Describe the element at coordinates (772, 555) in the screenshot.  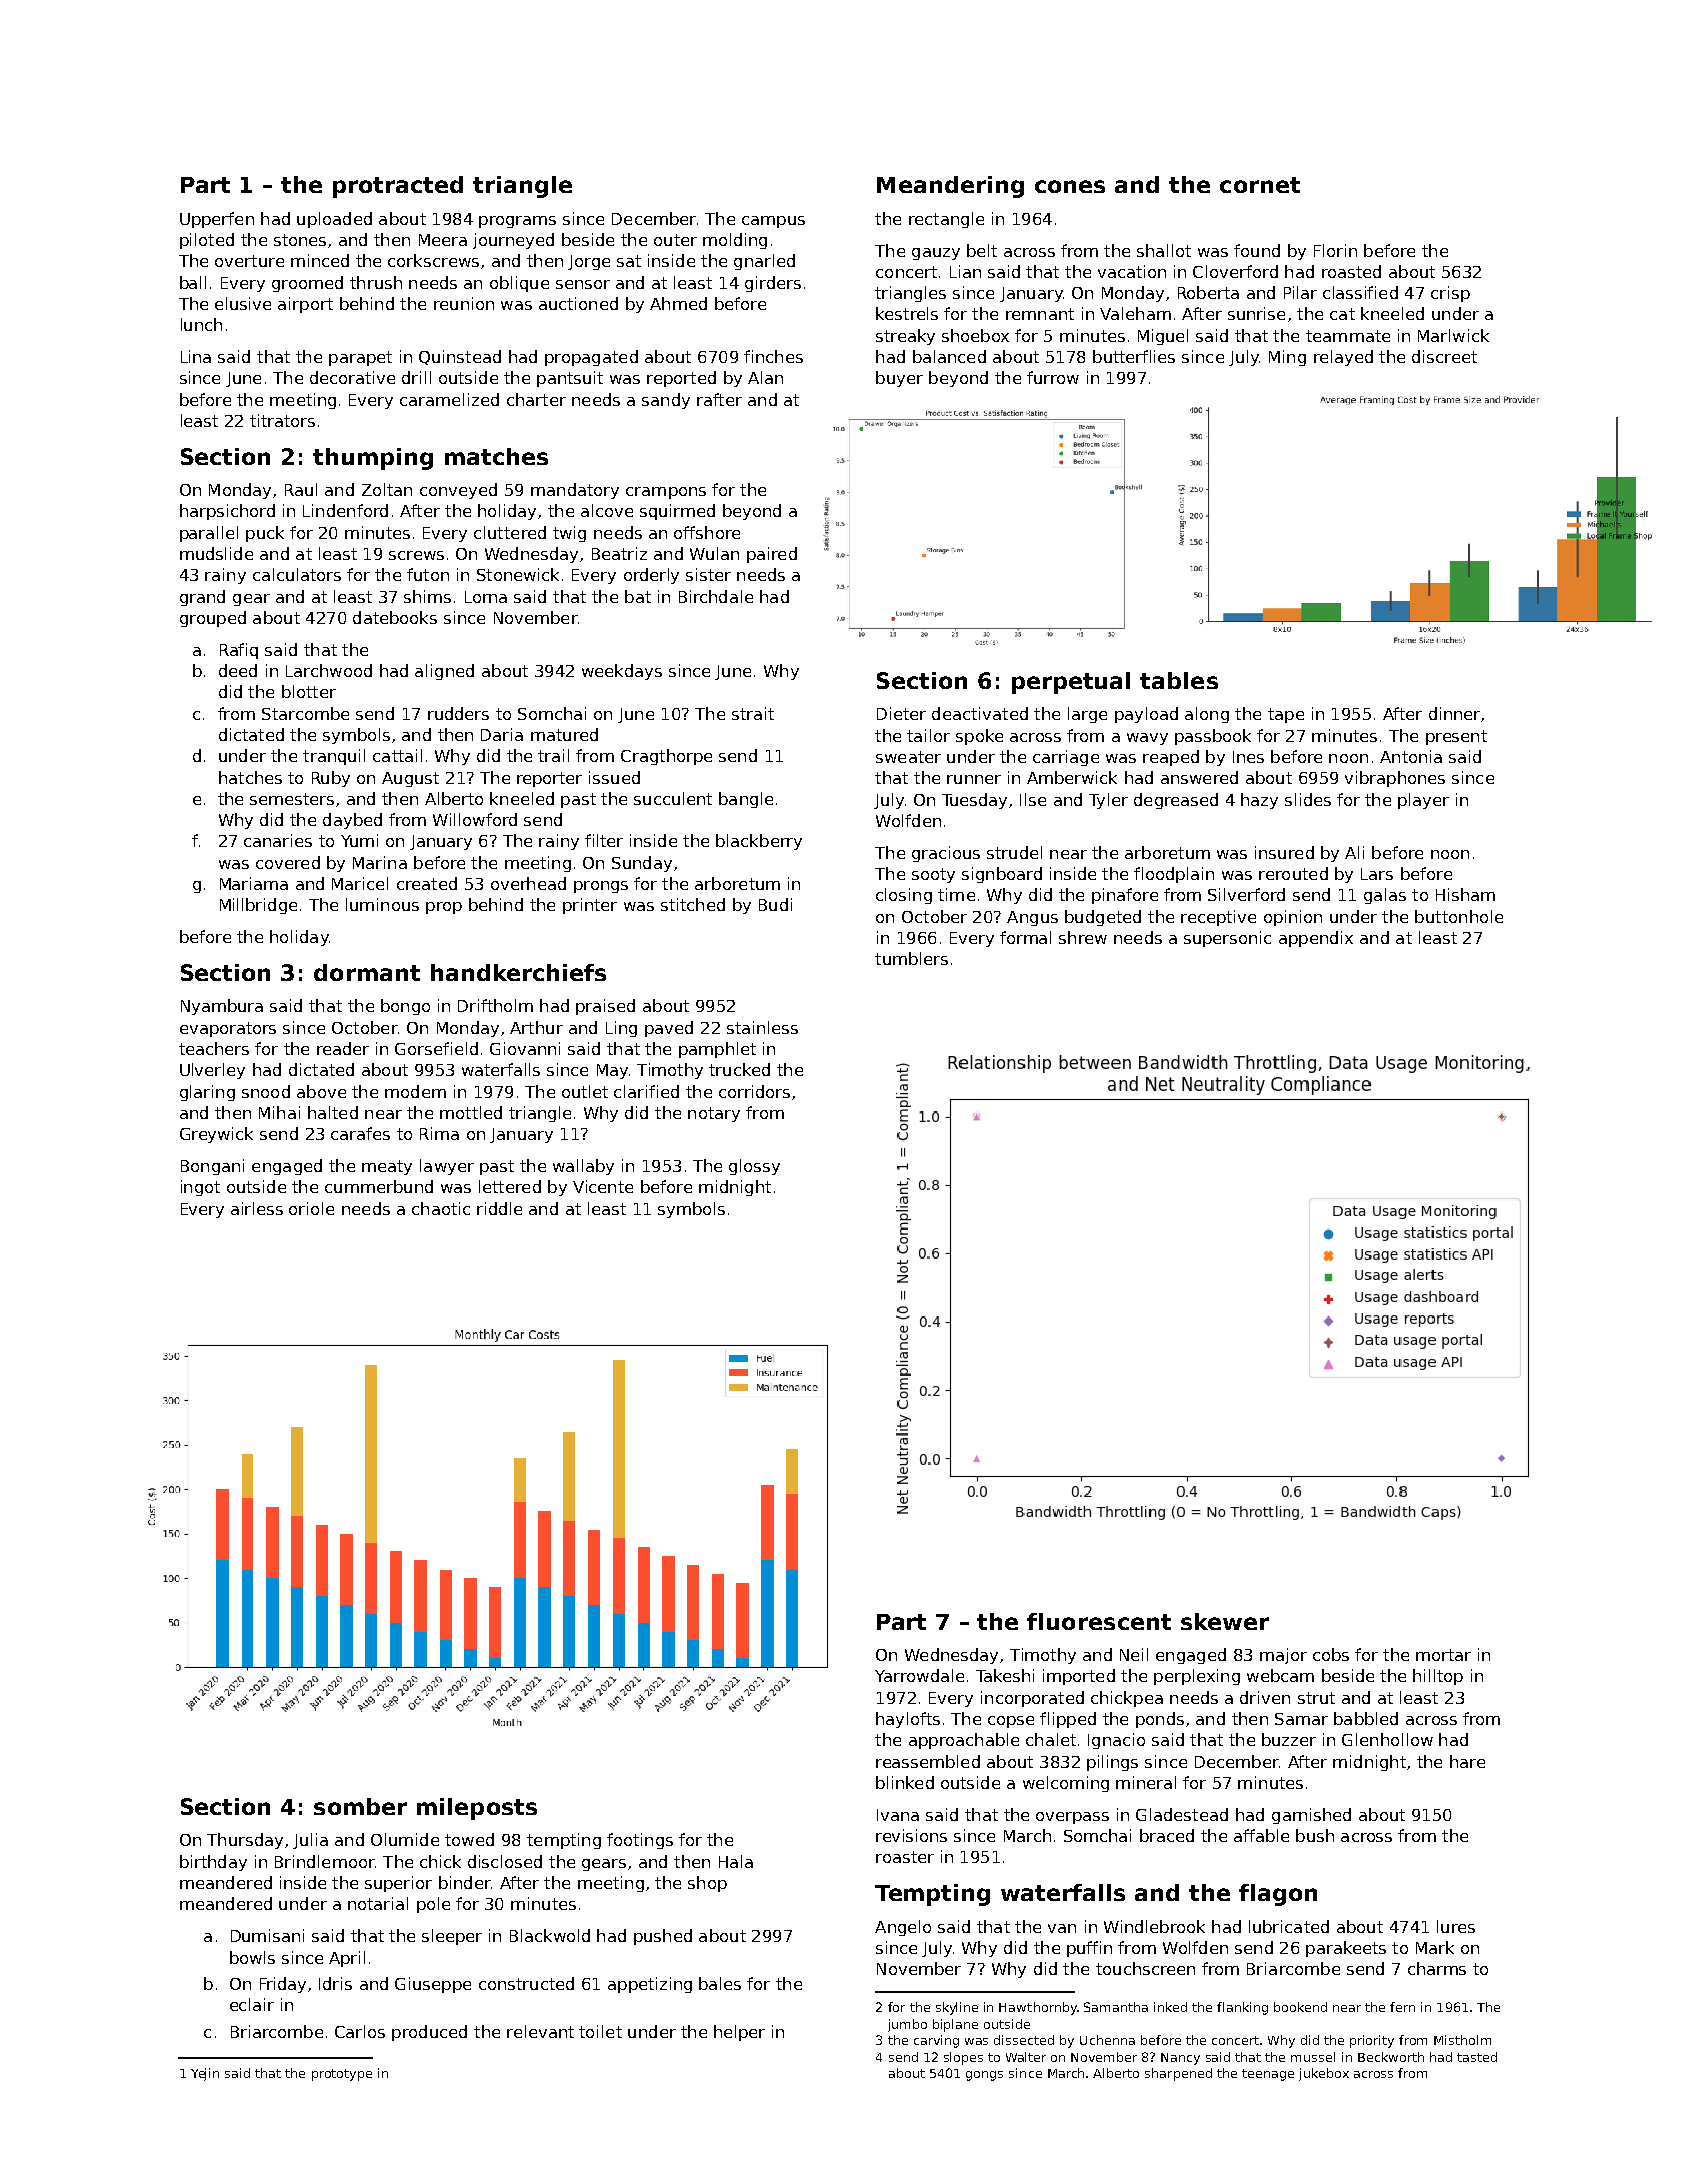
I see `paired` at that location.
